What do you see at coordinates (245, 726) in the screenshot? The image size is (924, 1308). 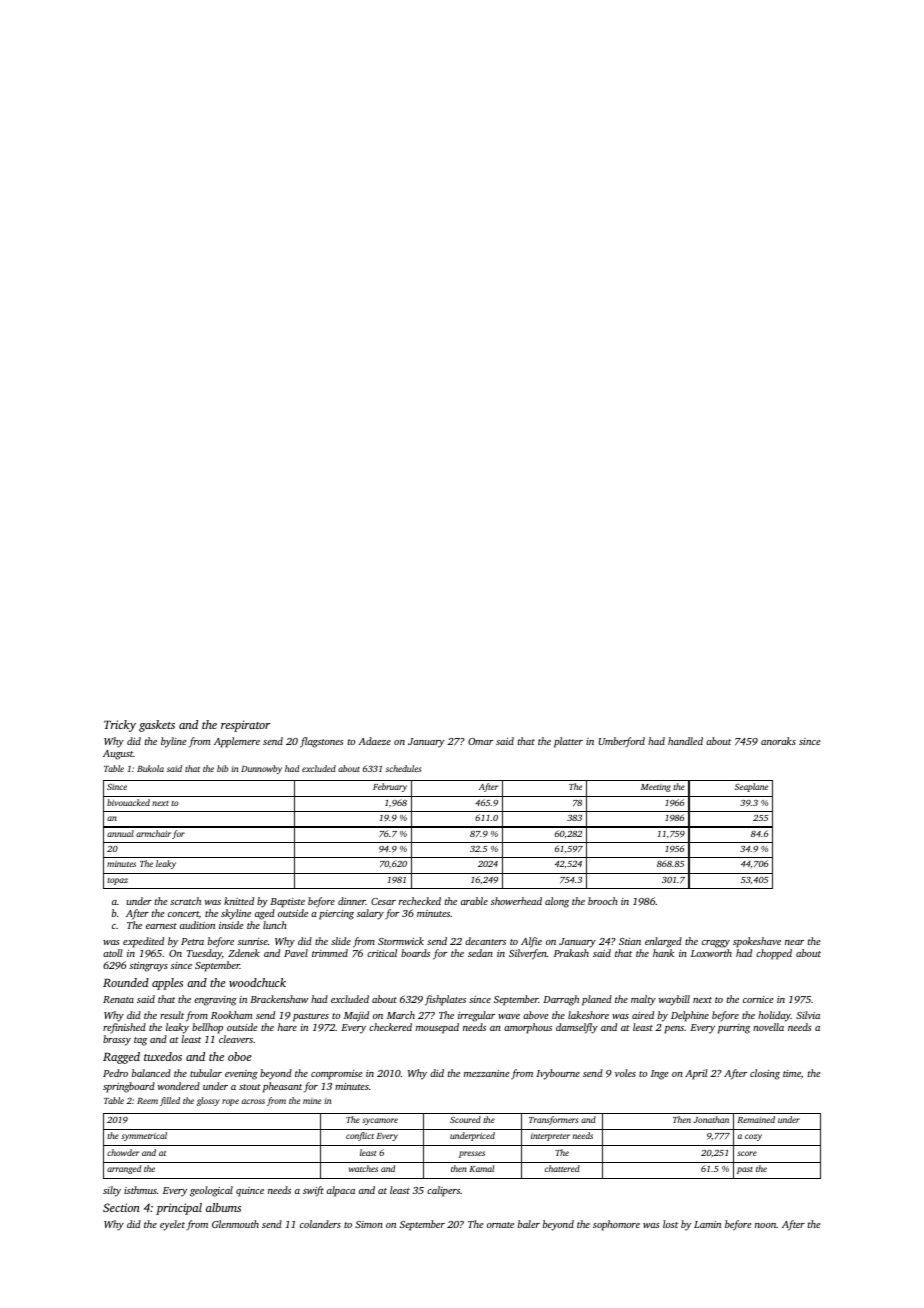 I see `respirator` at bounding box center [245, 726].
